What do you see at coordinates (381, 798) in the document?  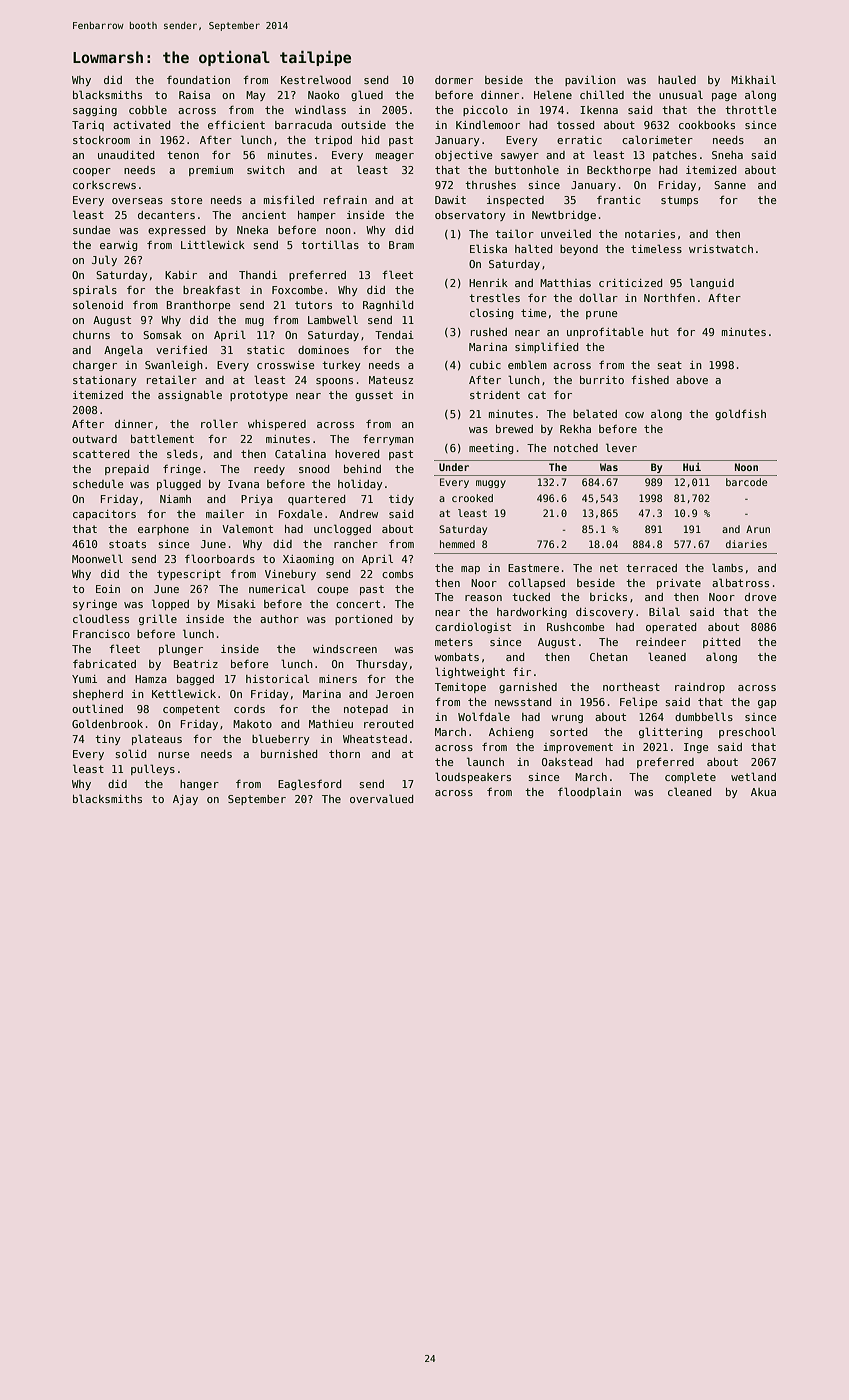 I see `overvalued` at bounding box center [381, 798].
